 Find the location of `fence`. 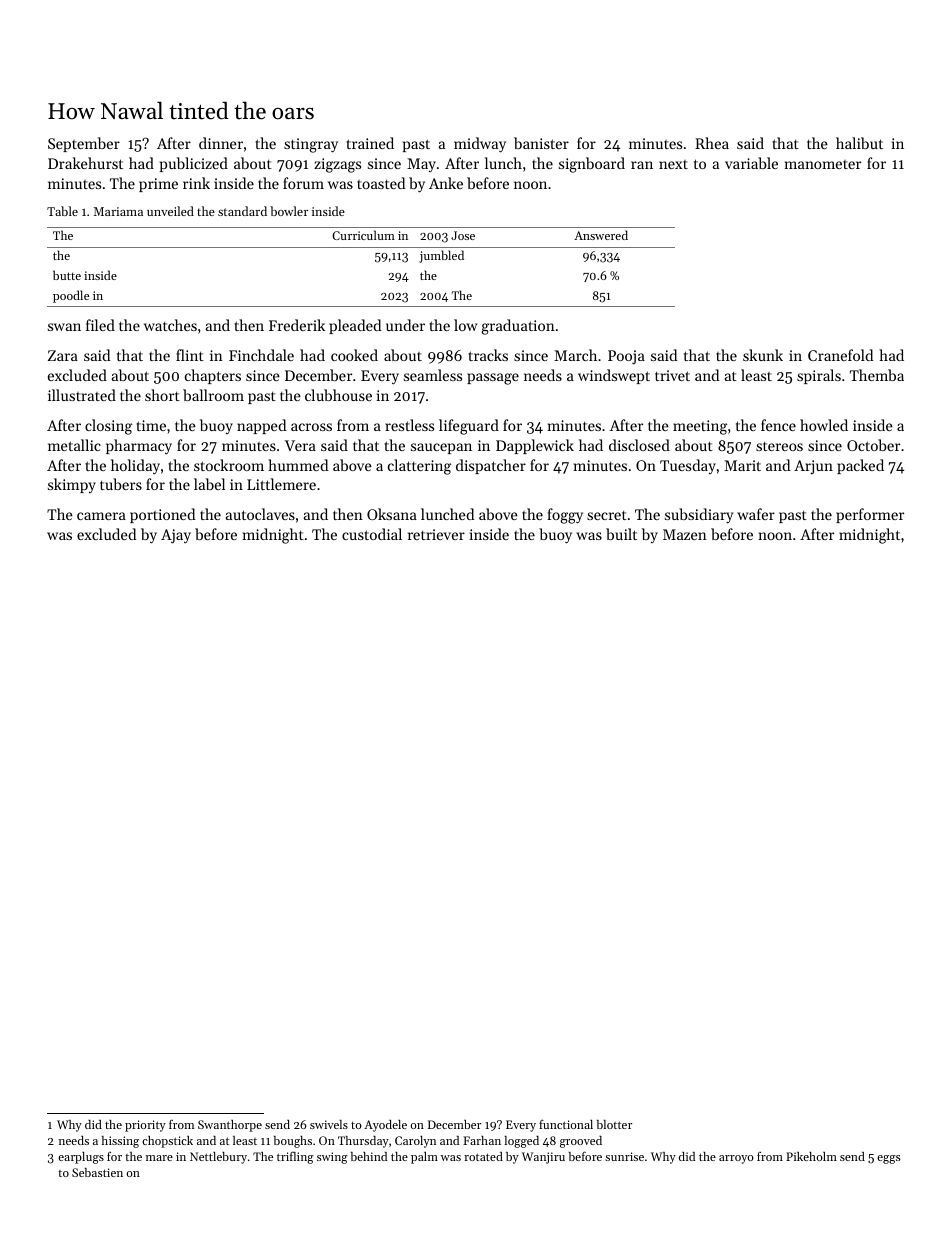

fence is located at coordinates (778, 425).
